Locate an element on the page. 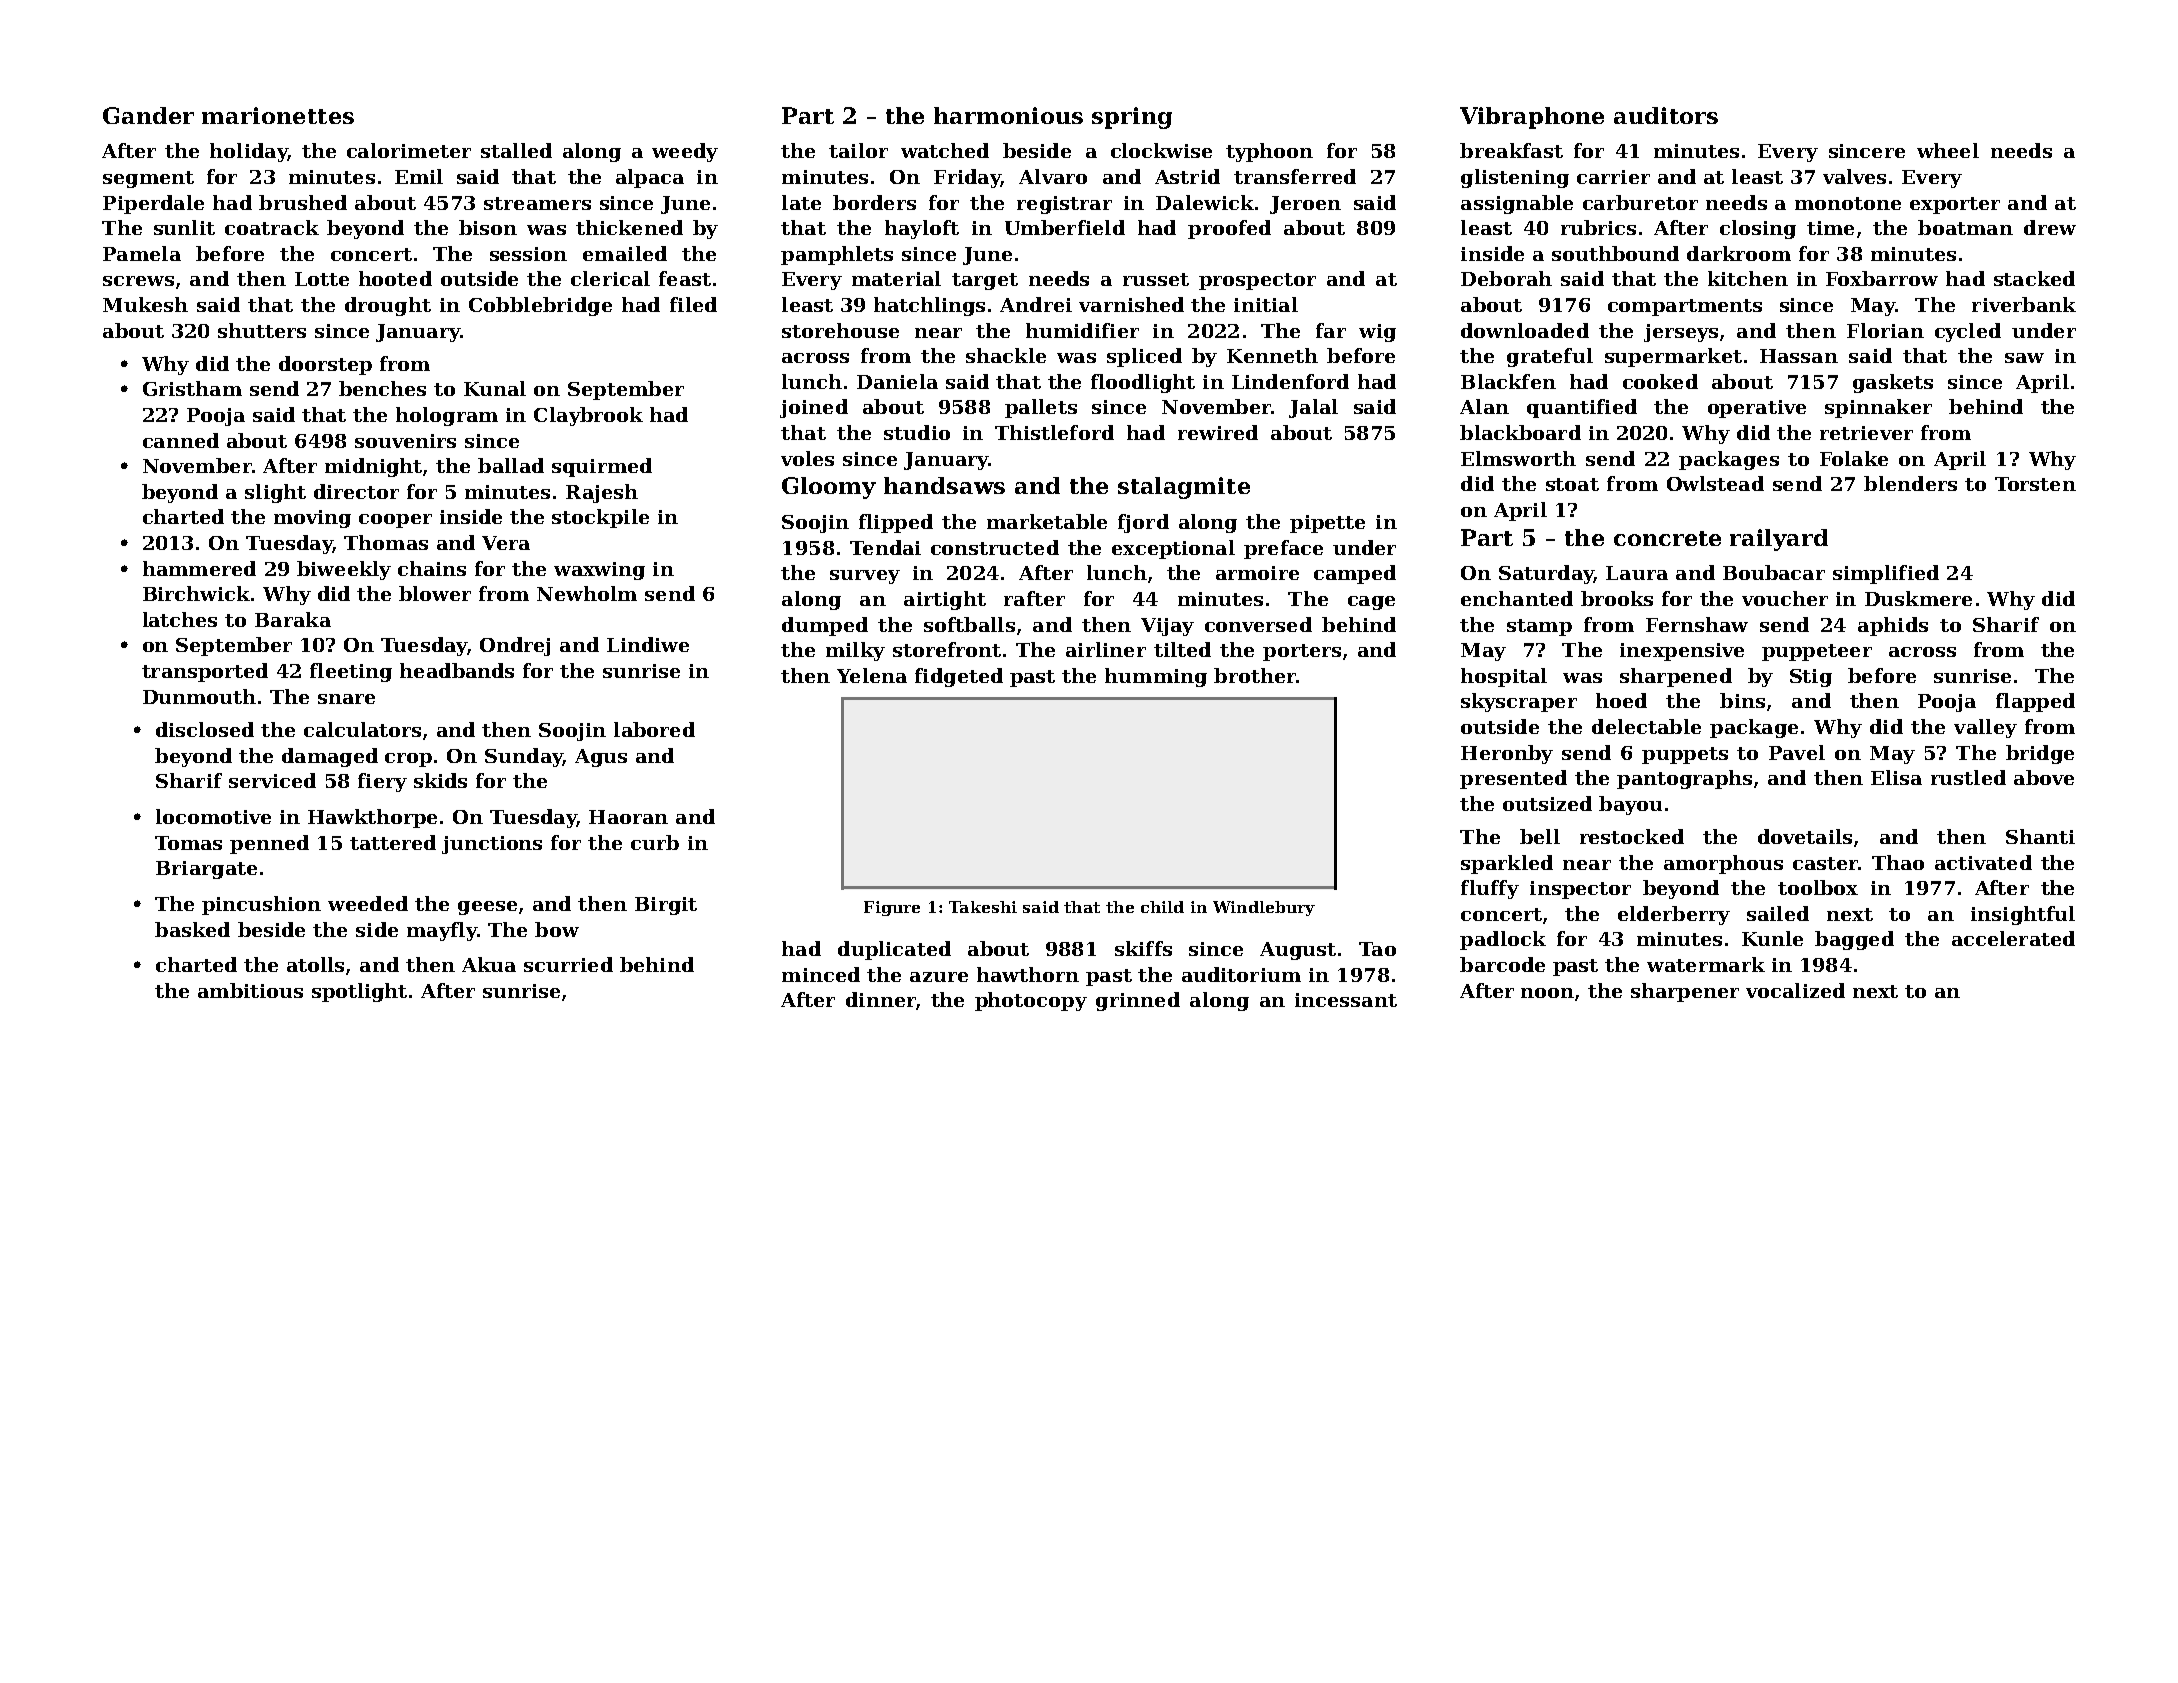 The height and width of the document is (1683, 2178). marionettes is located at coordinates (278, 115).
